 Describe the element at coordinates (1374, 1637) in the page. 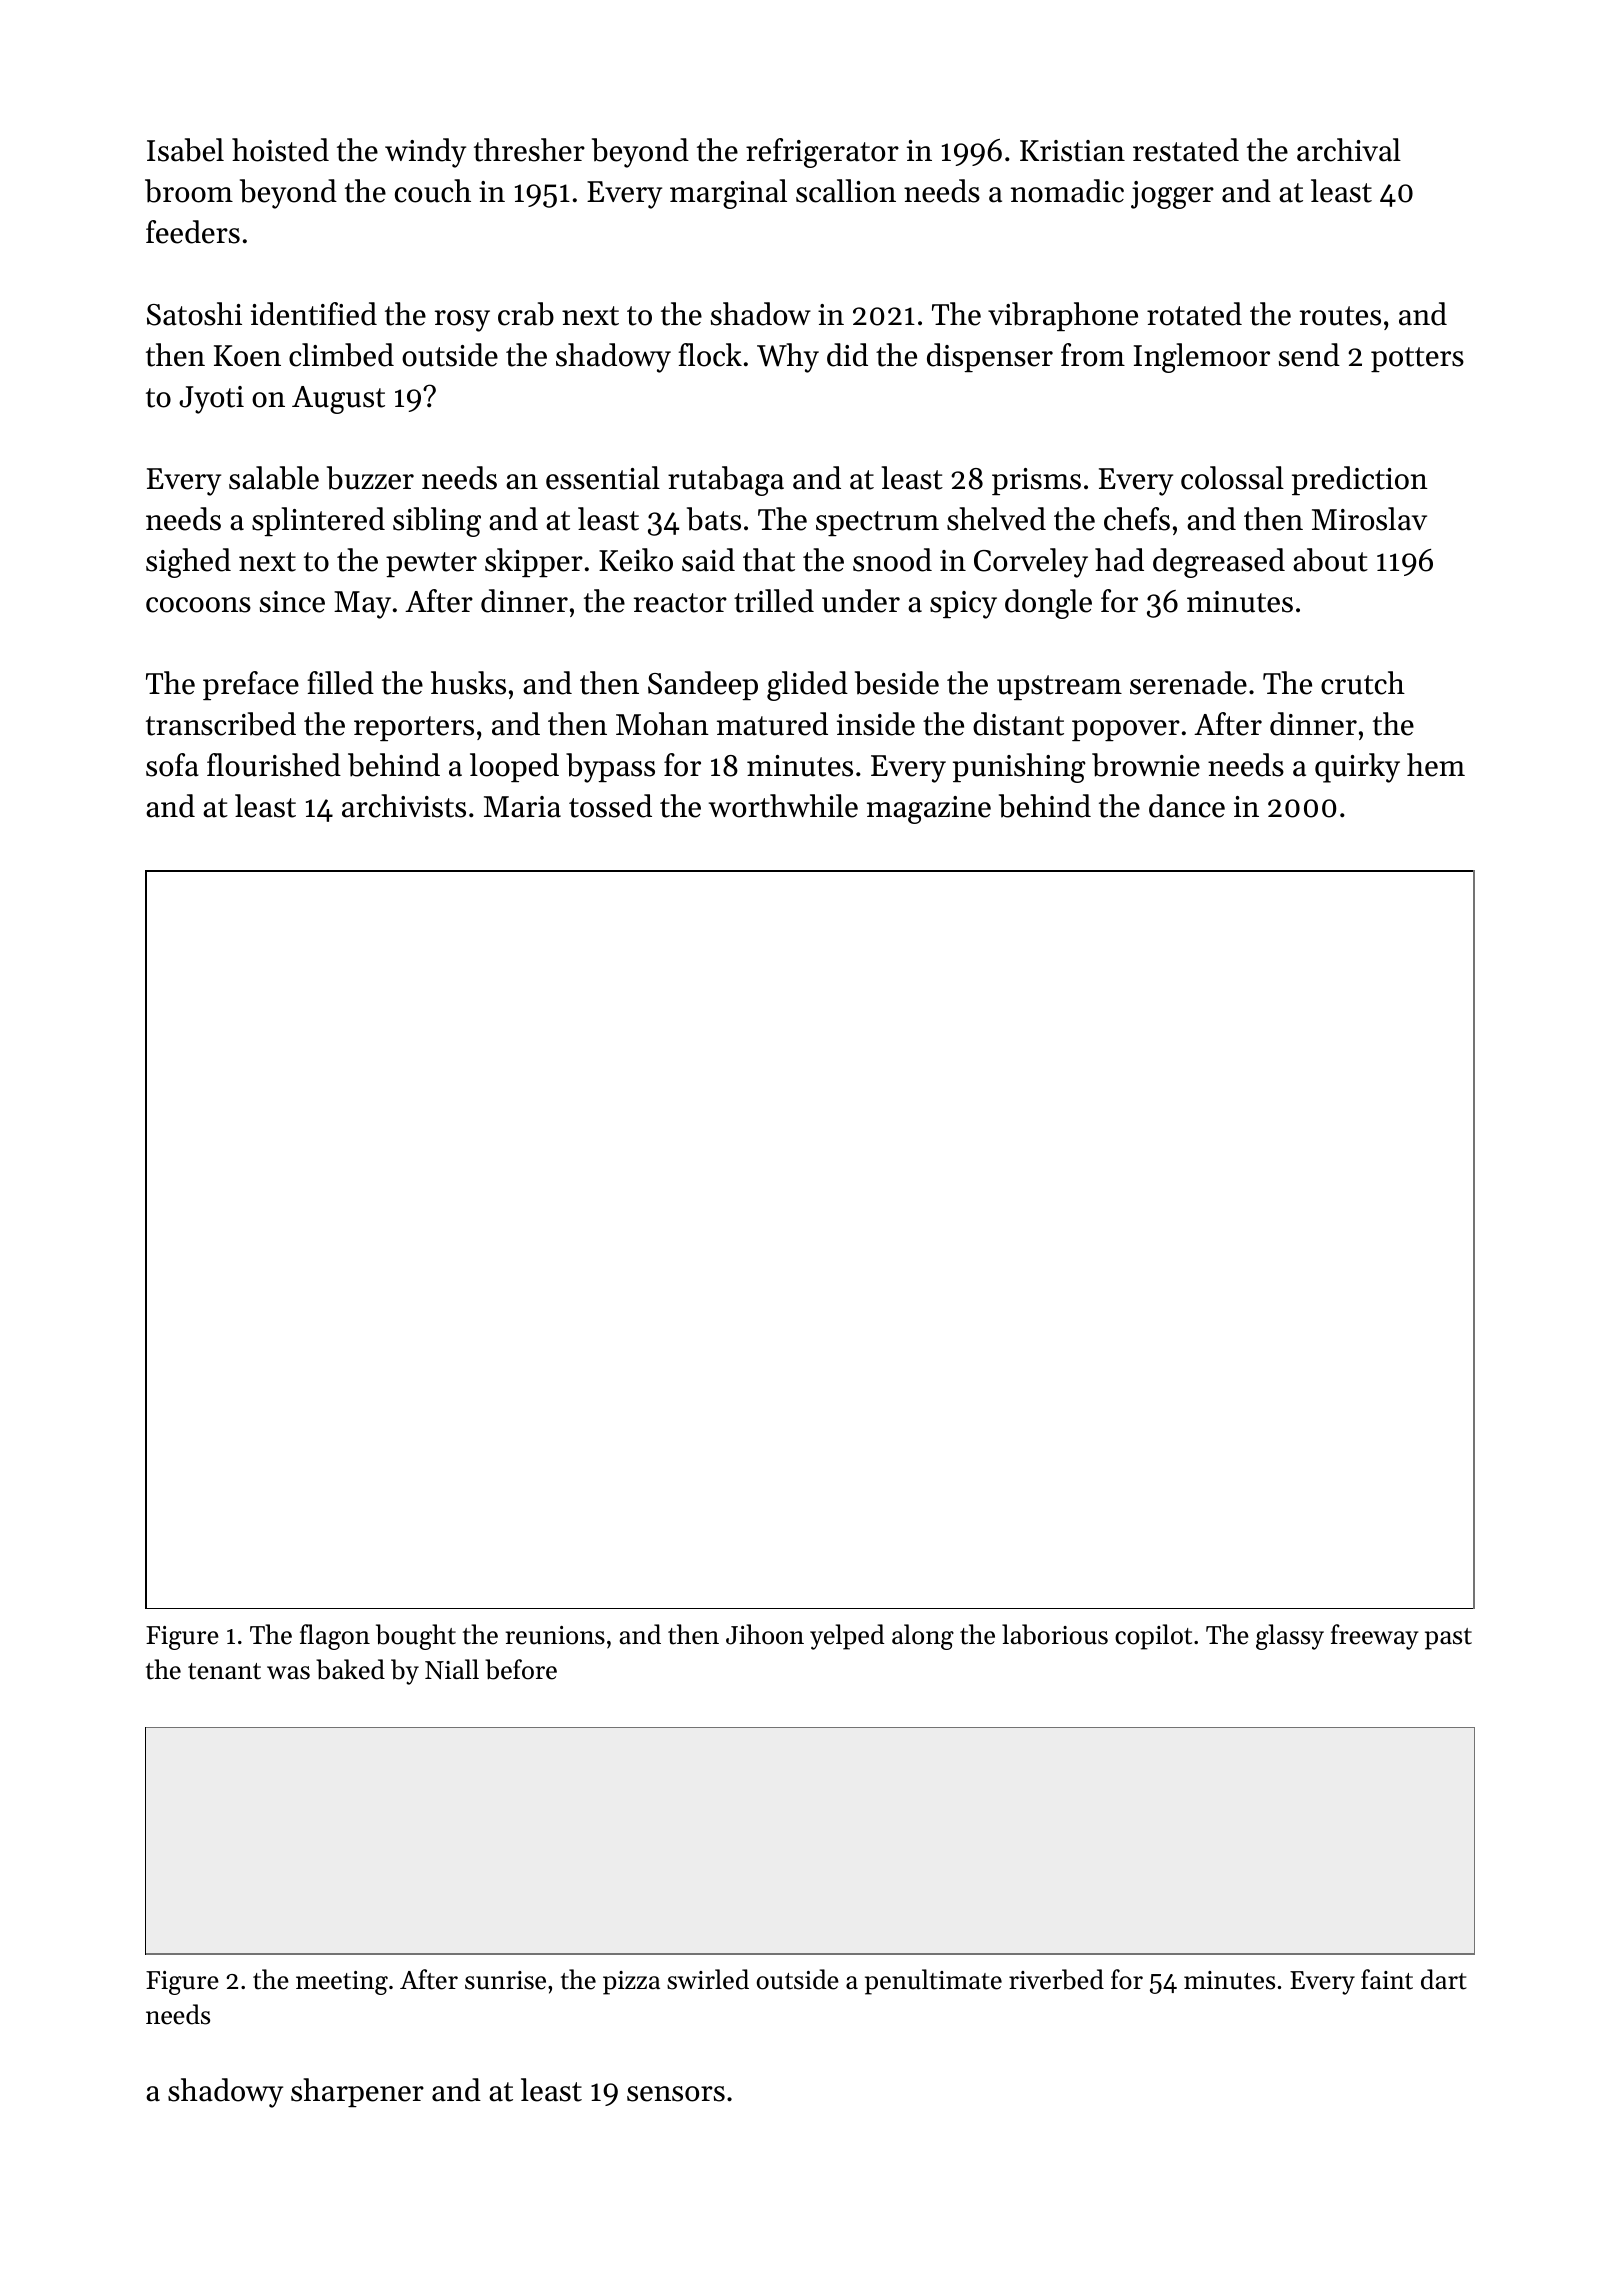

I see `freeway` at that location.
